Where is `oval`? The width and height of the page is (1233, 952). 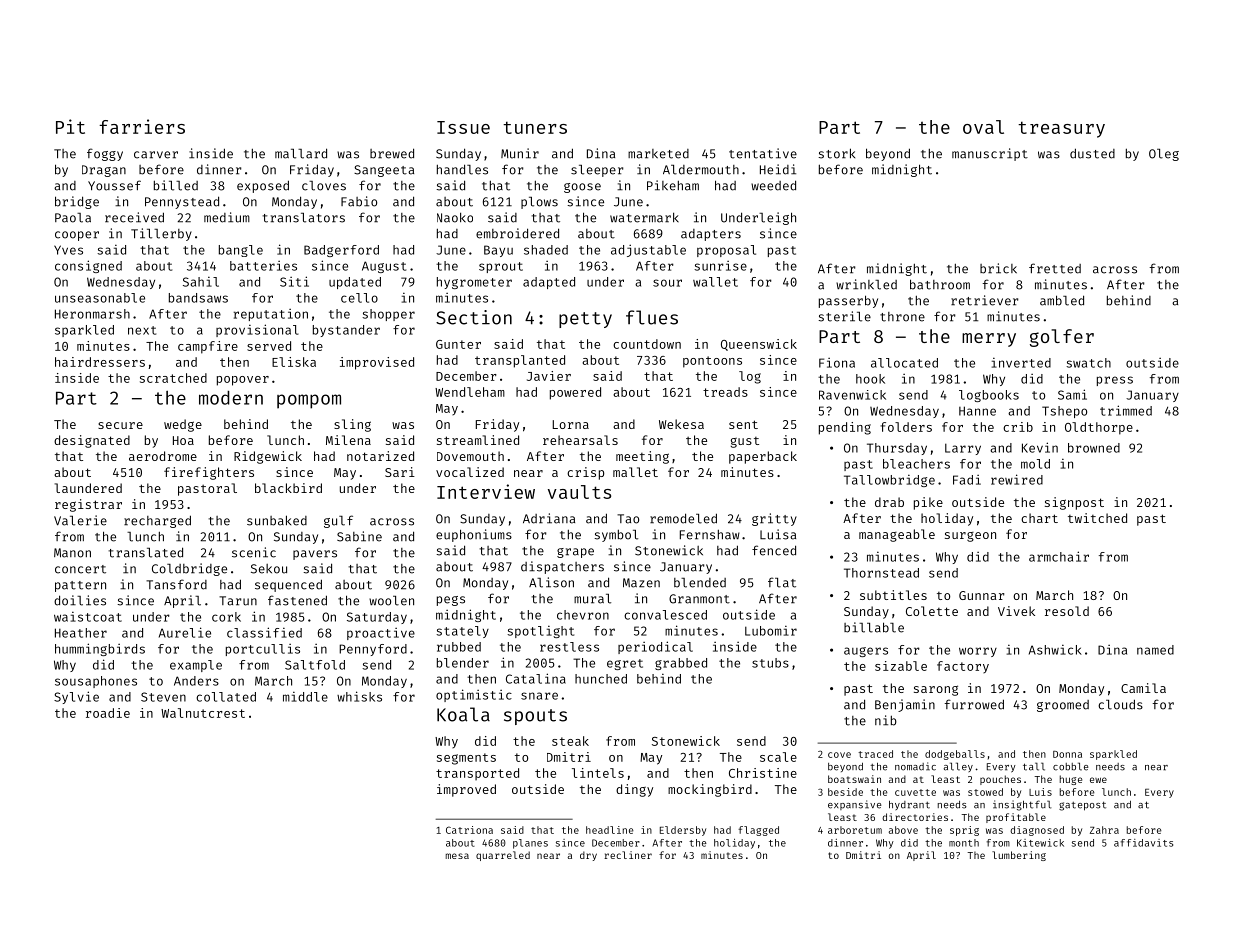 oval is located at coordinates (983, 127).
